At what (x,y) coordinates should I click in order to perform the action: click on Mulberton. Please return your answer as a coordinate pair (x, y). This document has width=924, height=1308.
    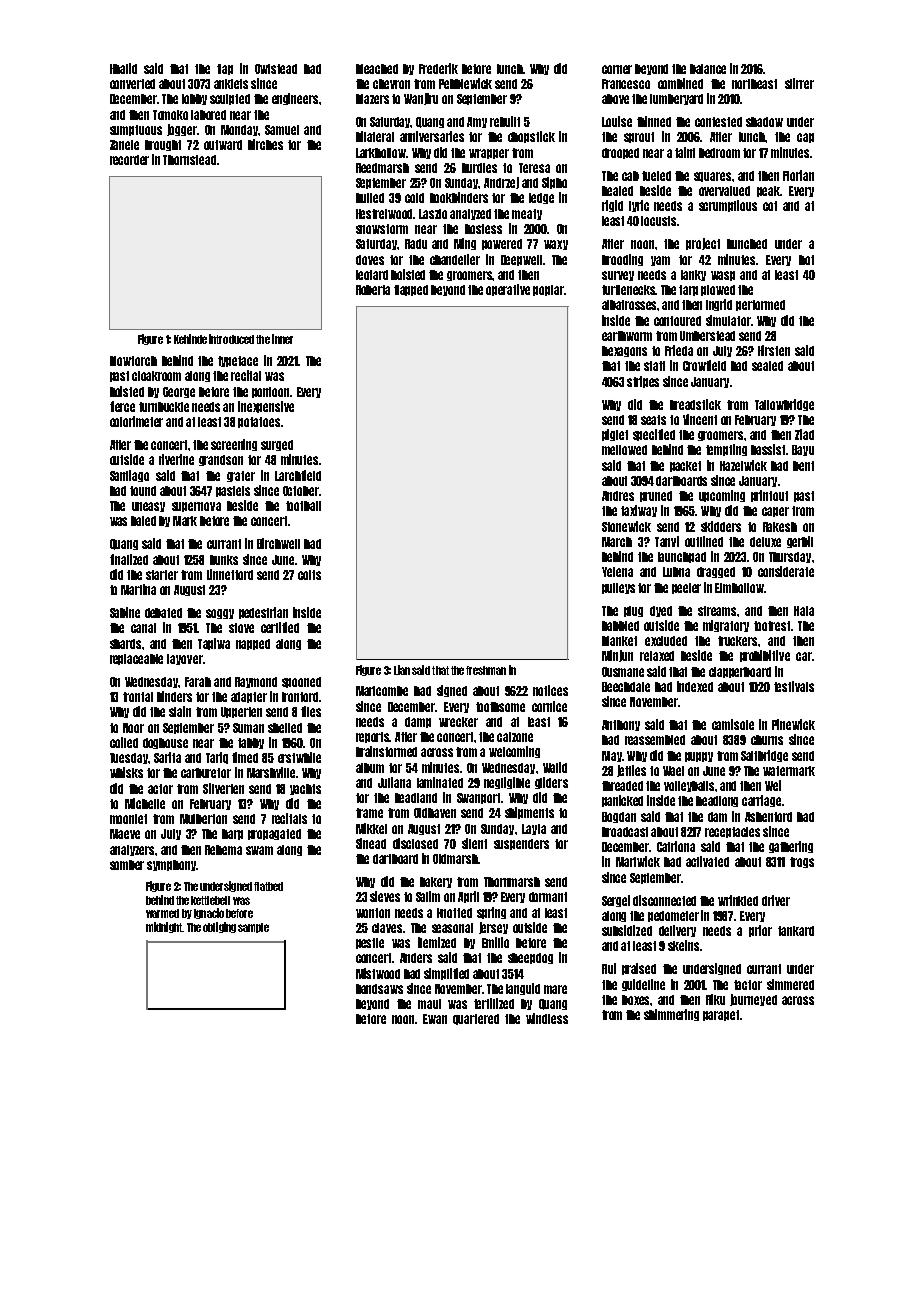
    Looking at the image, I should click on (203, 819).
